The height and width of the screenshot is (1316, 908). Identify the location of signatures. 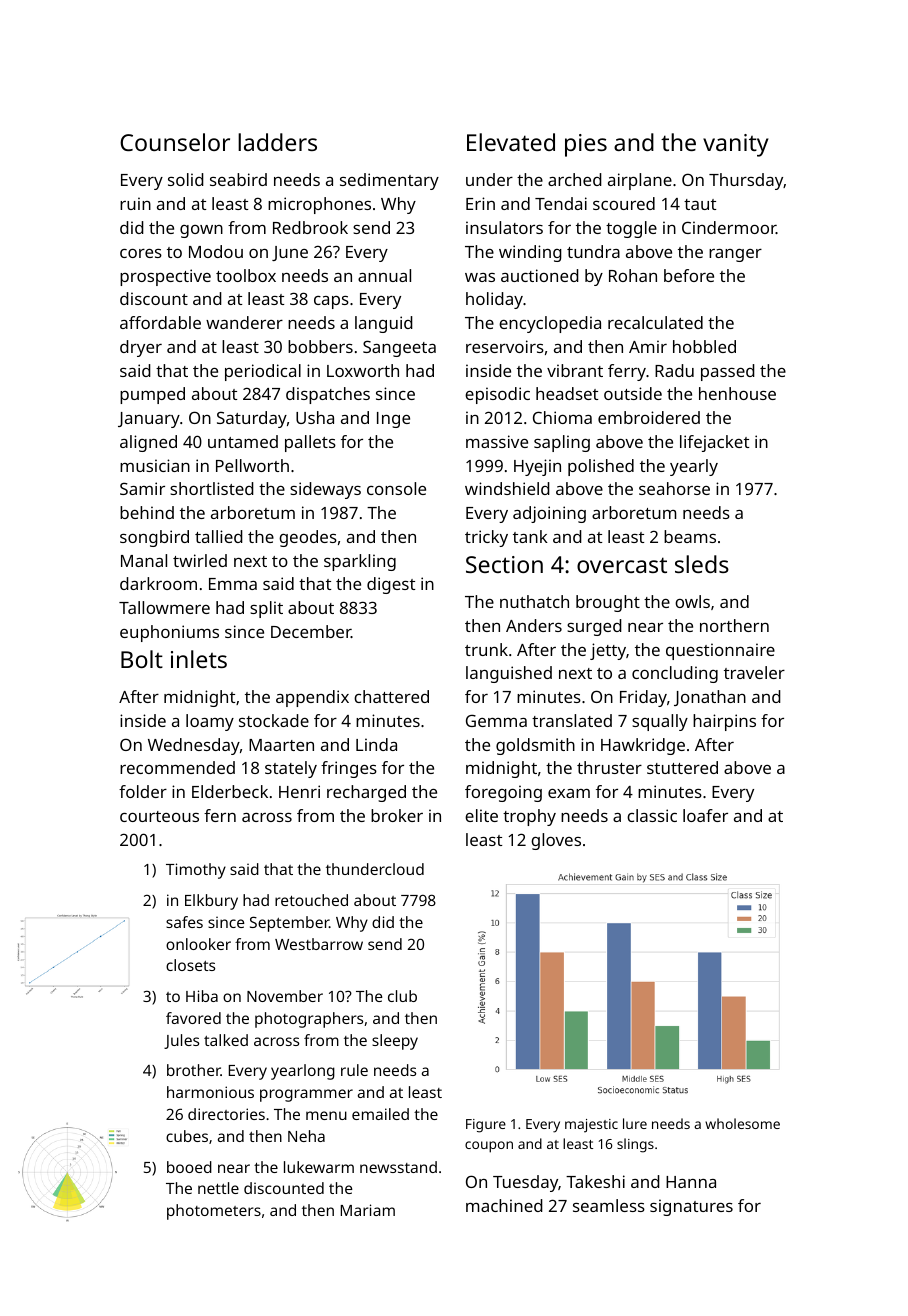
(691, 1207).
